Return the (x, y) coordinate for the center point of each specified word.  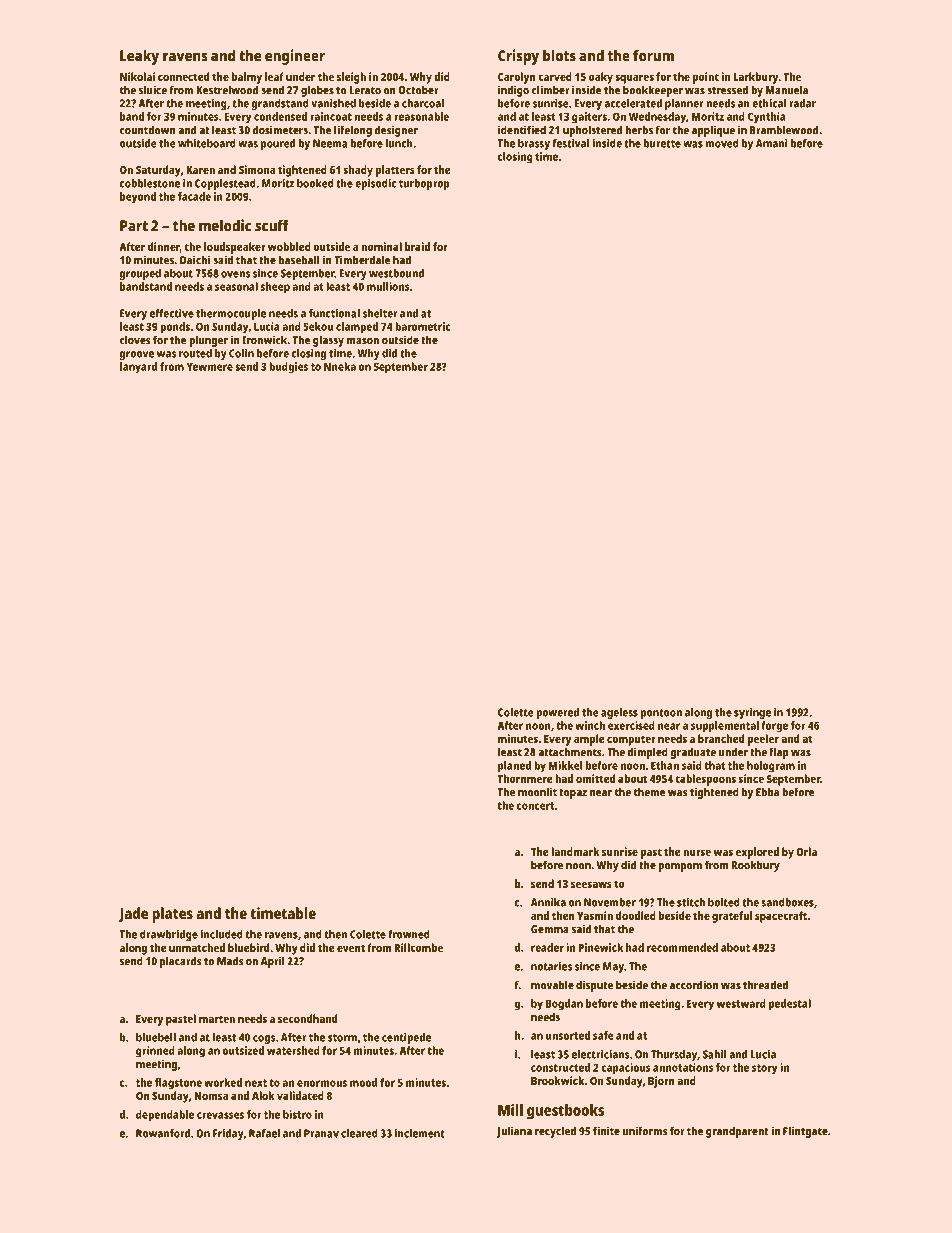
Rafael (264, 1133)
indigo (513, 91)
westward (741, 1003)
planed (514, 767)
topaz (573, 794)
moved (722, 143)
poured (278, 144)
